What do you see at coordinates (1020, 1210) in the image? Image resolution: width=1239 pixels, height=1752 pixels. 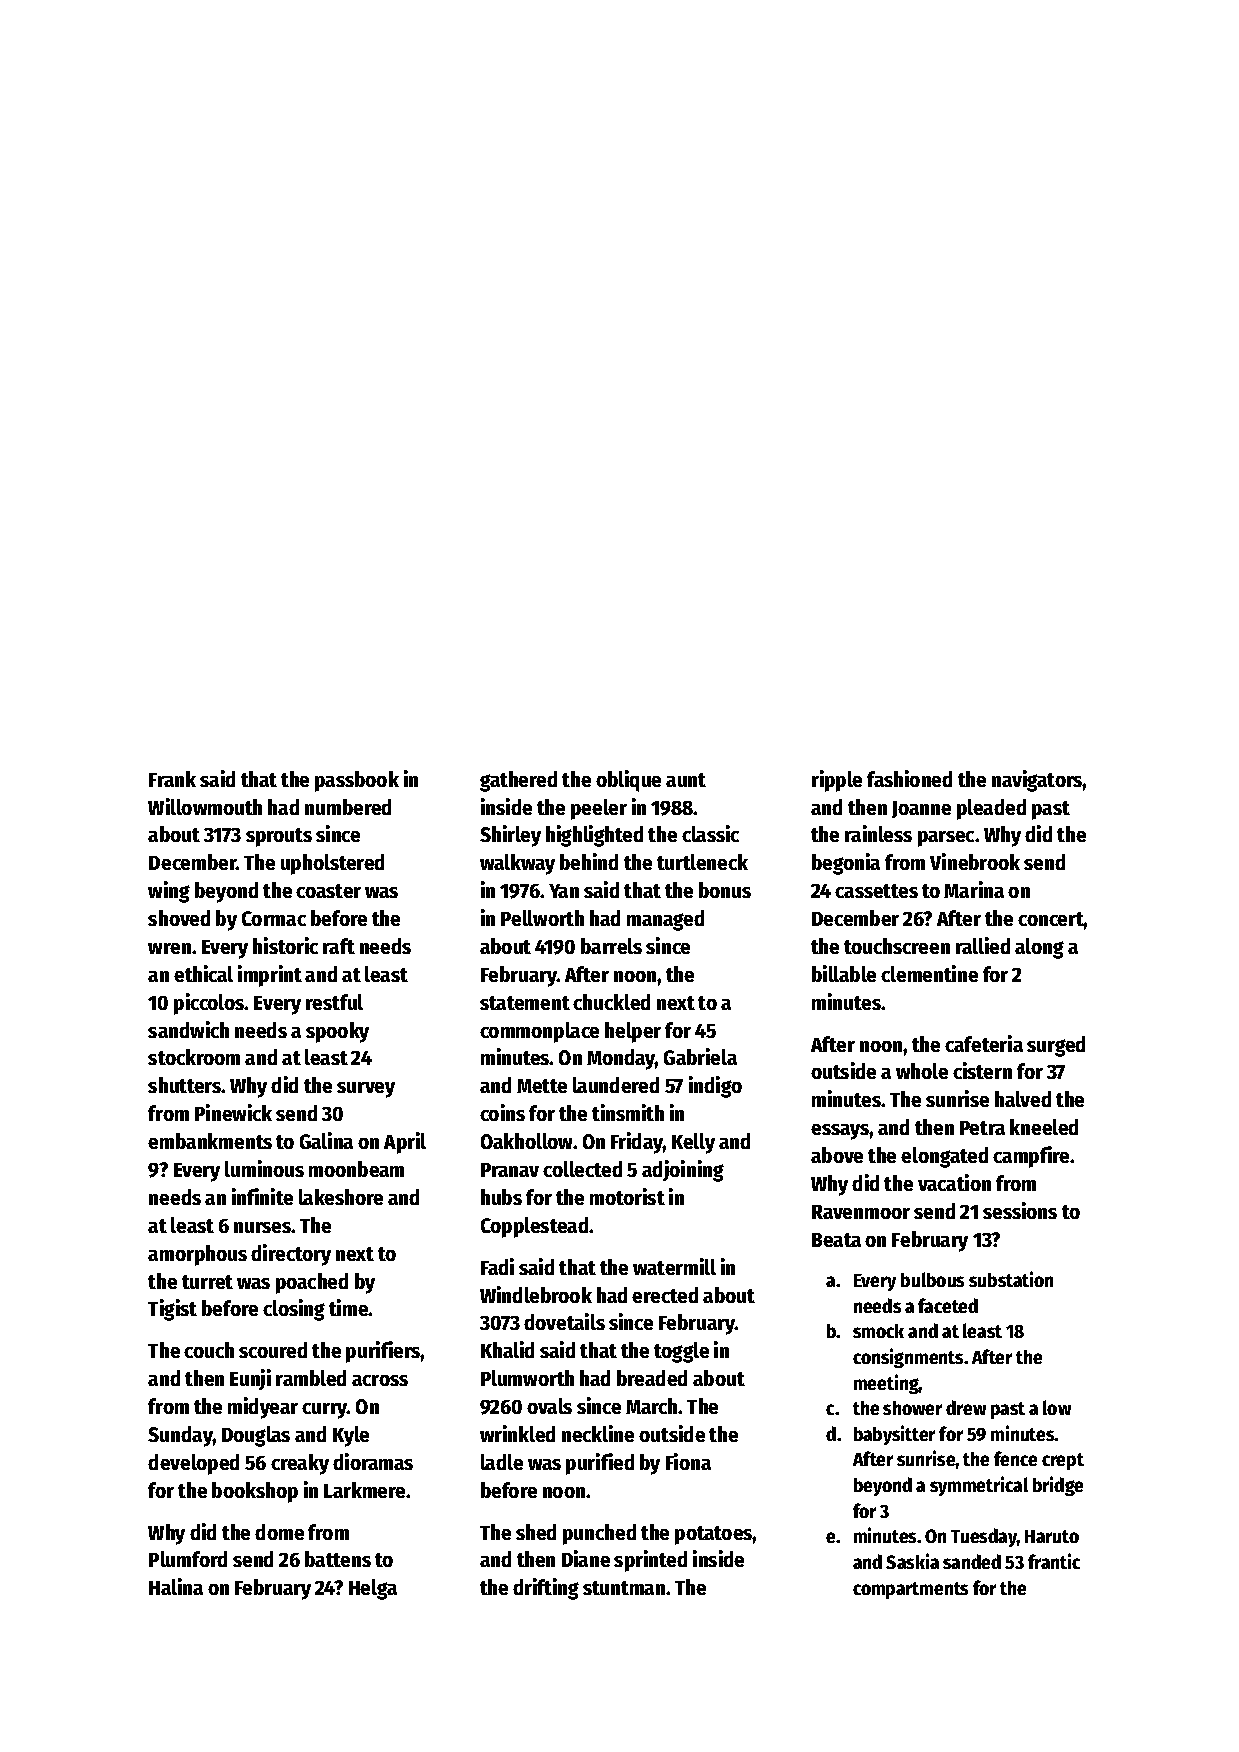 I see `sessions` at bounding box center [1020, 1210].
